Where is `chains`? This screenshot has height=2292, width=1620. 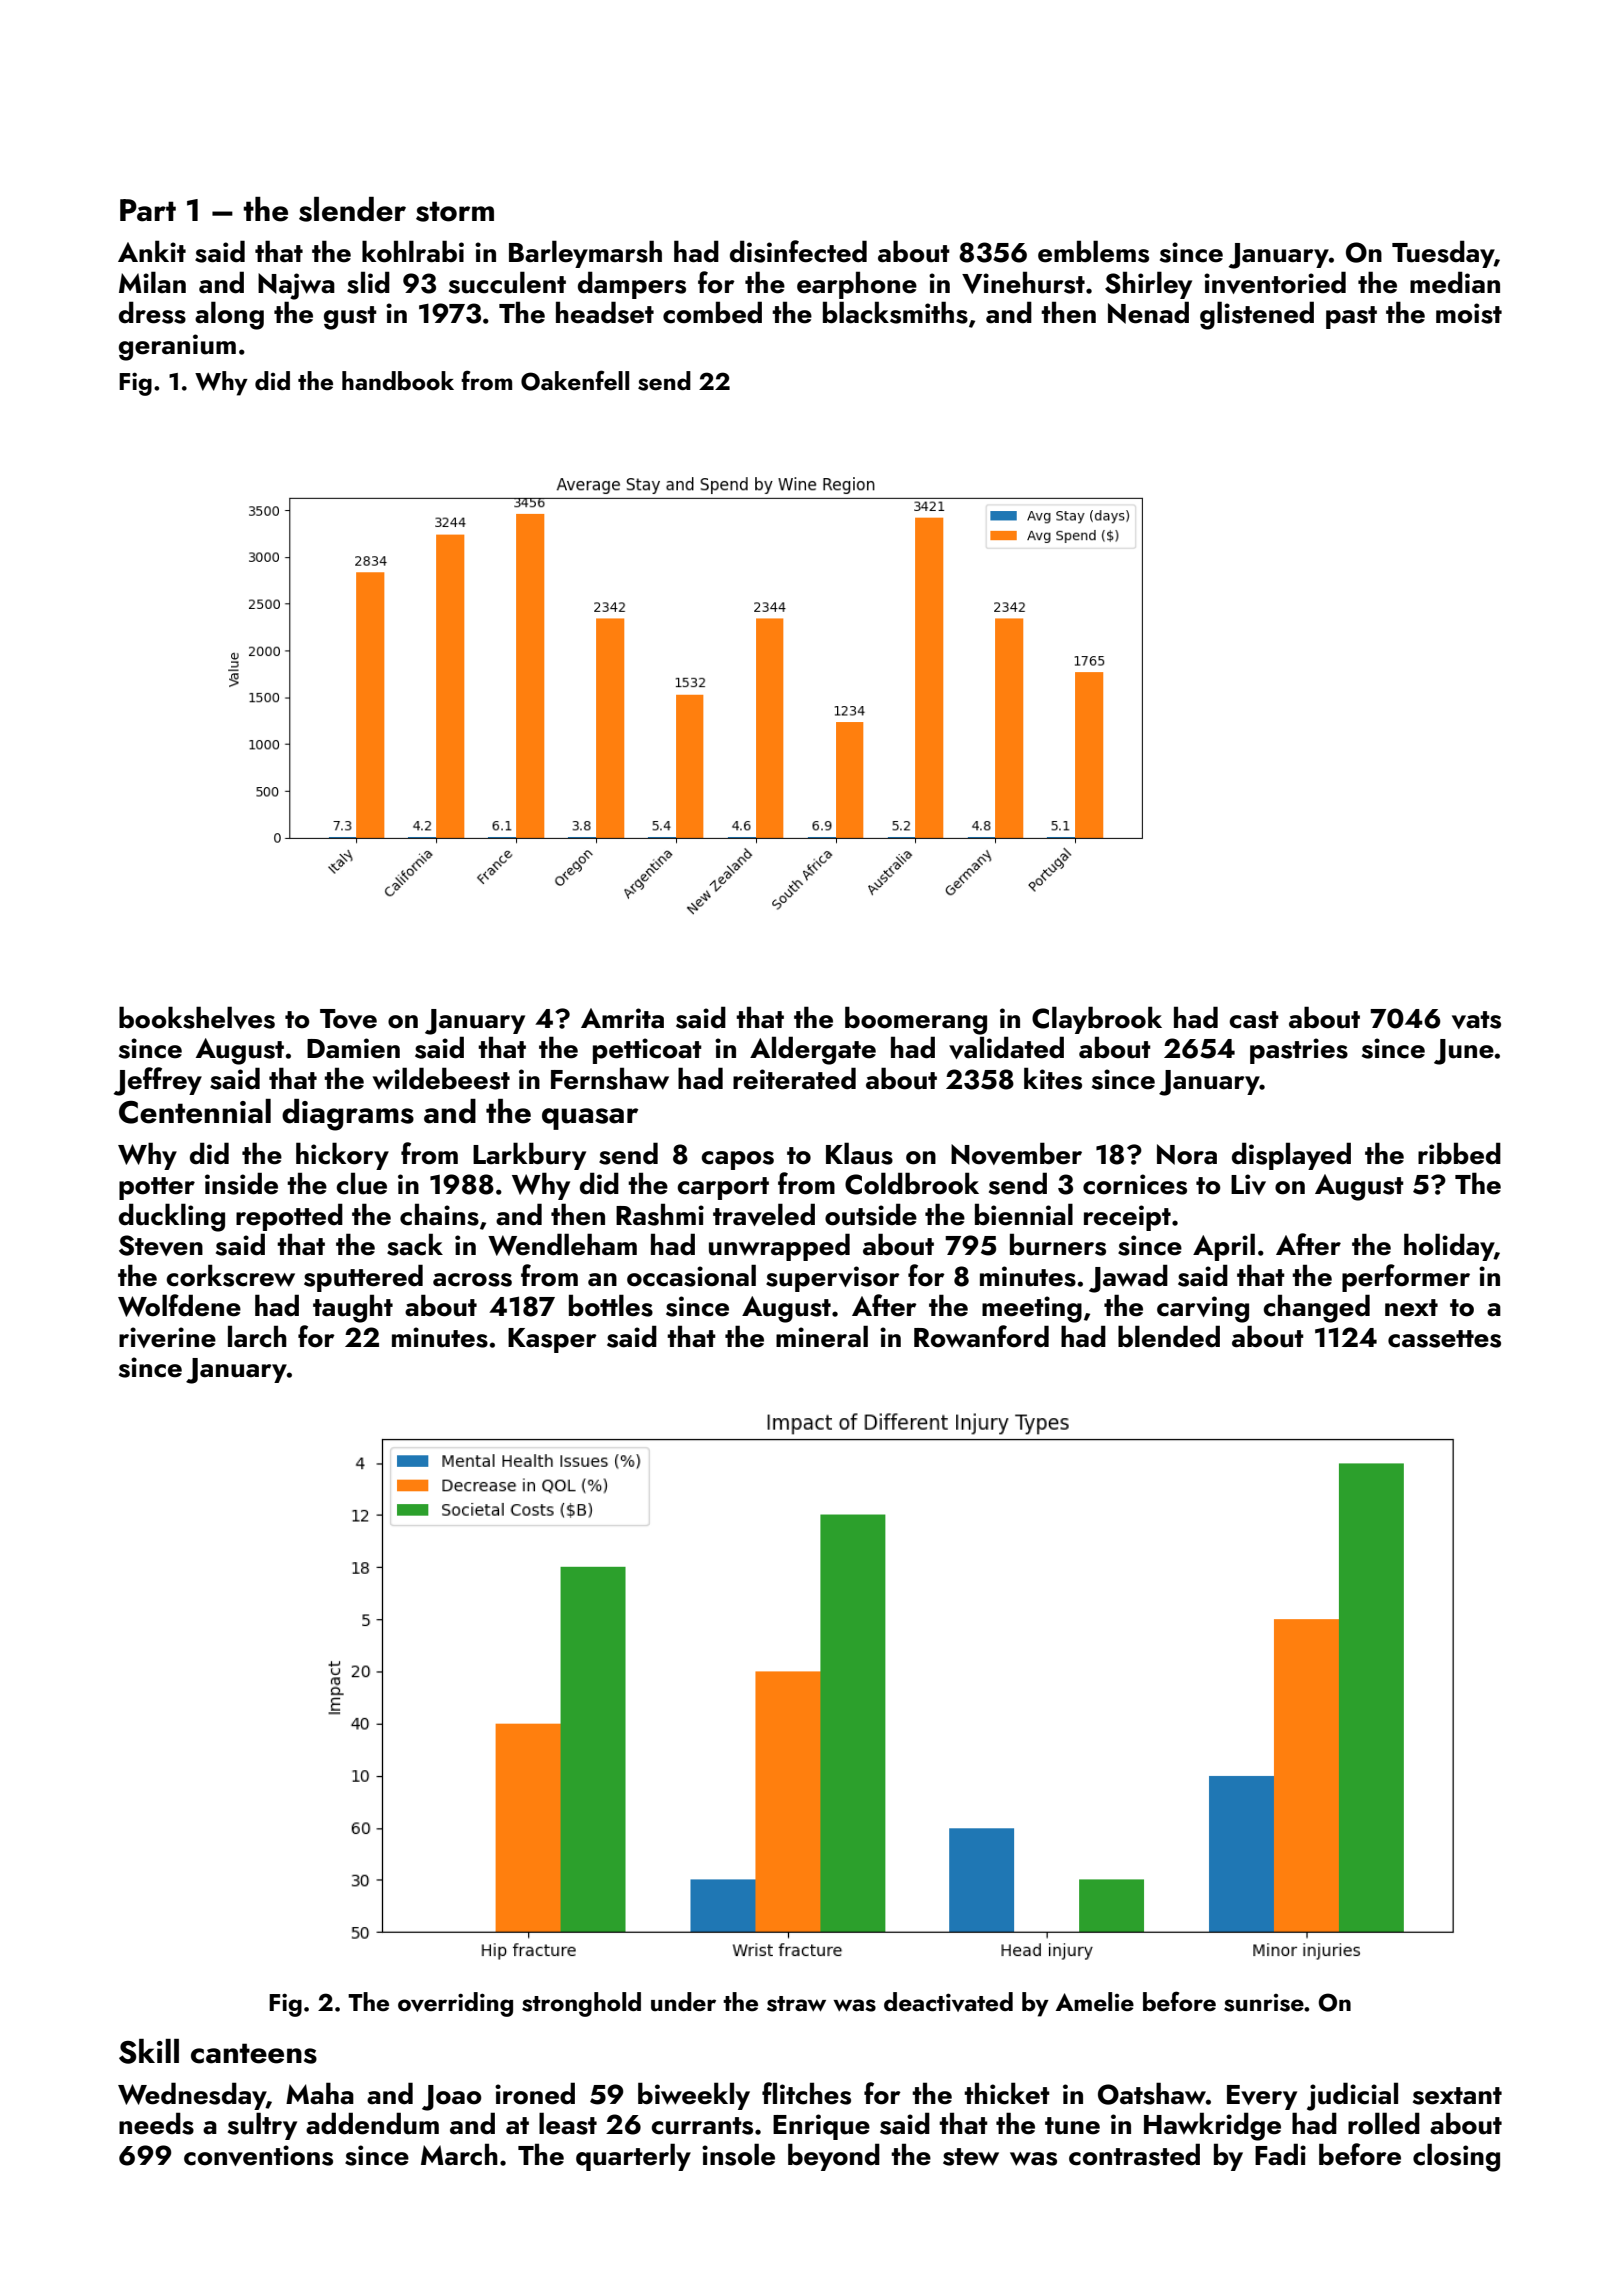 chains is located at coordinates (439, 1214).
